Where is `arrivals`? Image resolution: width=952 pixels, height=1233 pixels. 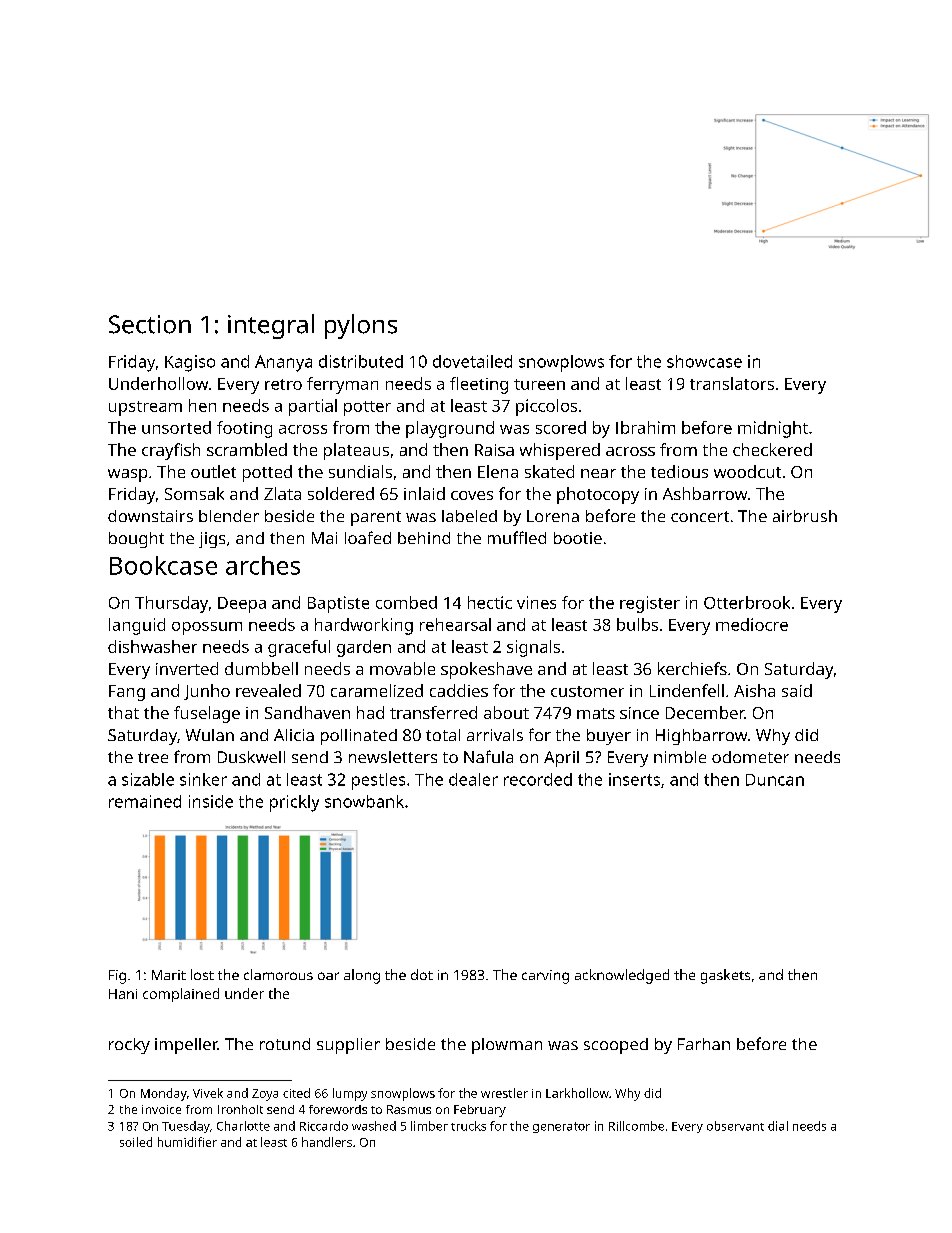
arrivals is located at coordinates (495, 735).
